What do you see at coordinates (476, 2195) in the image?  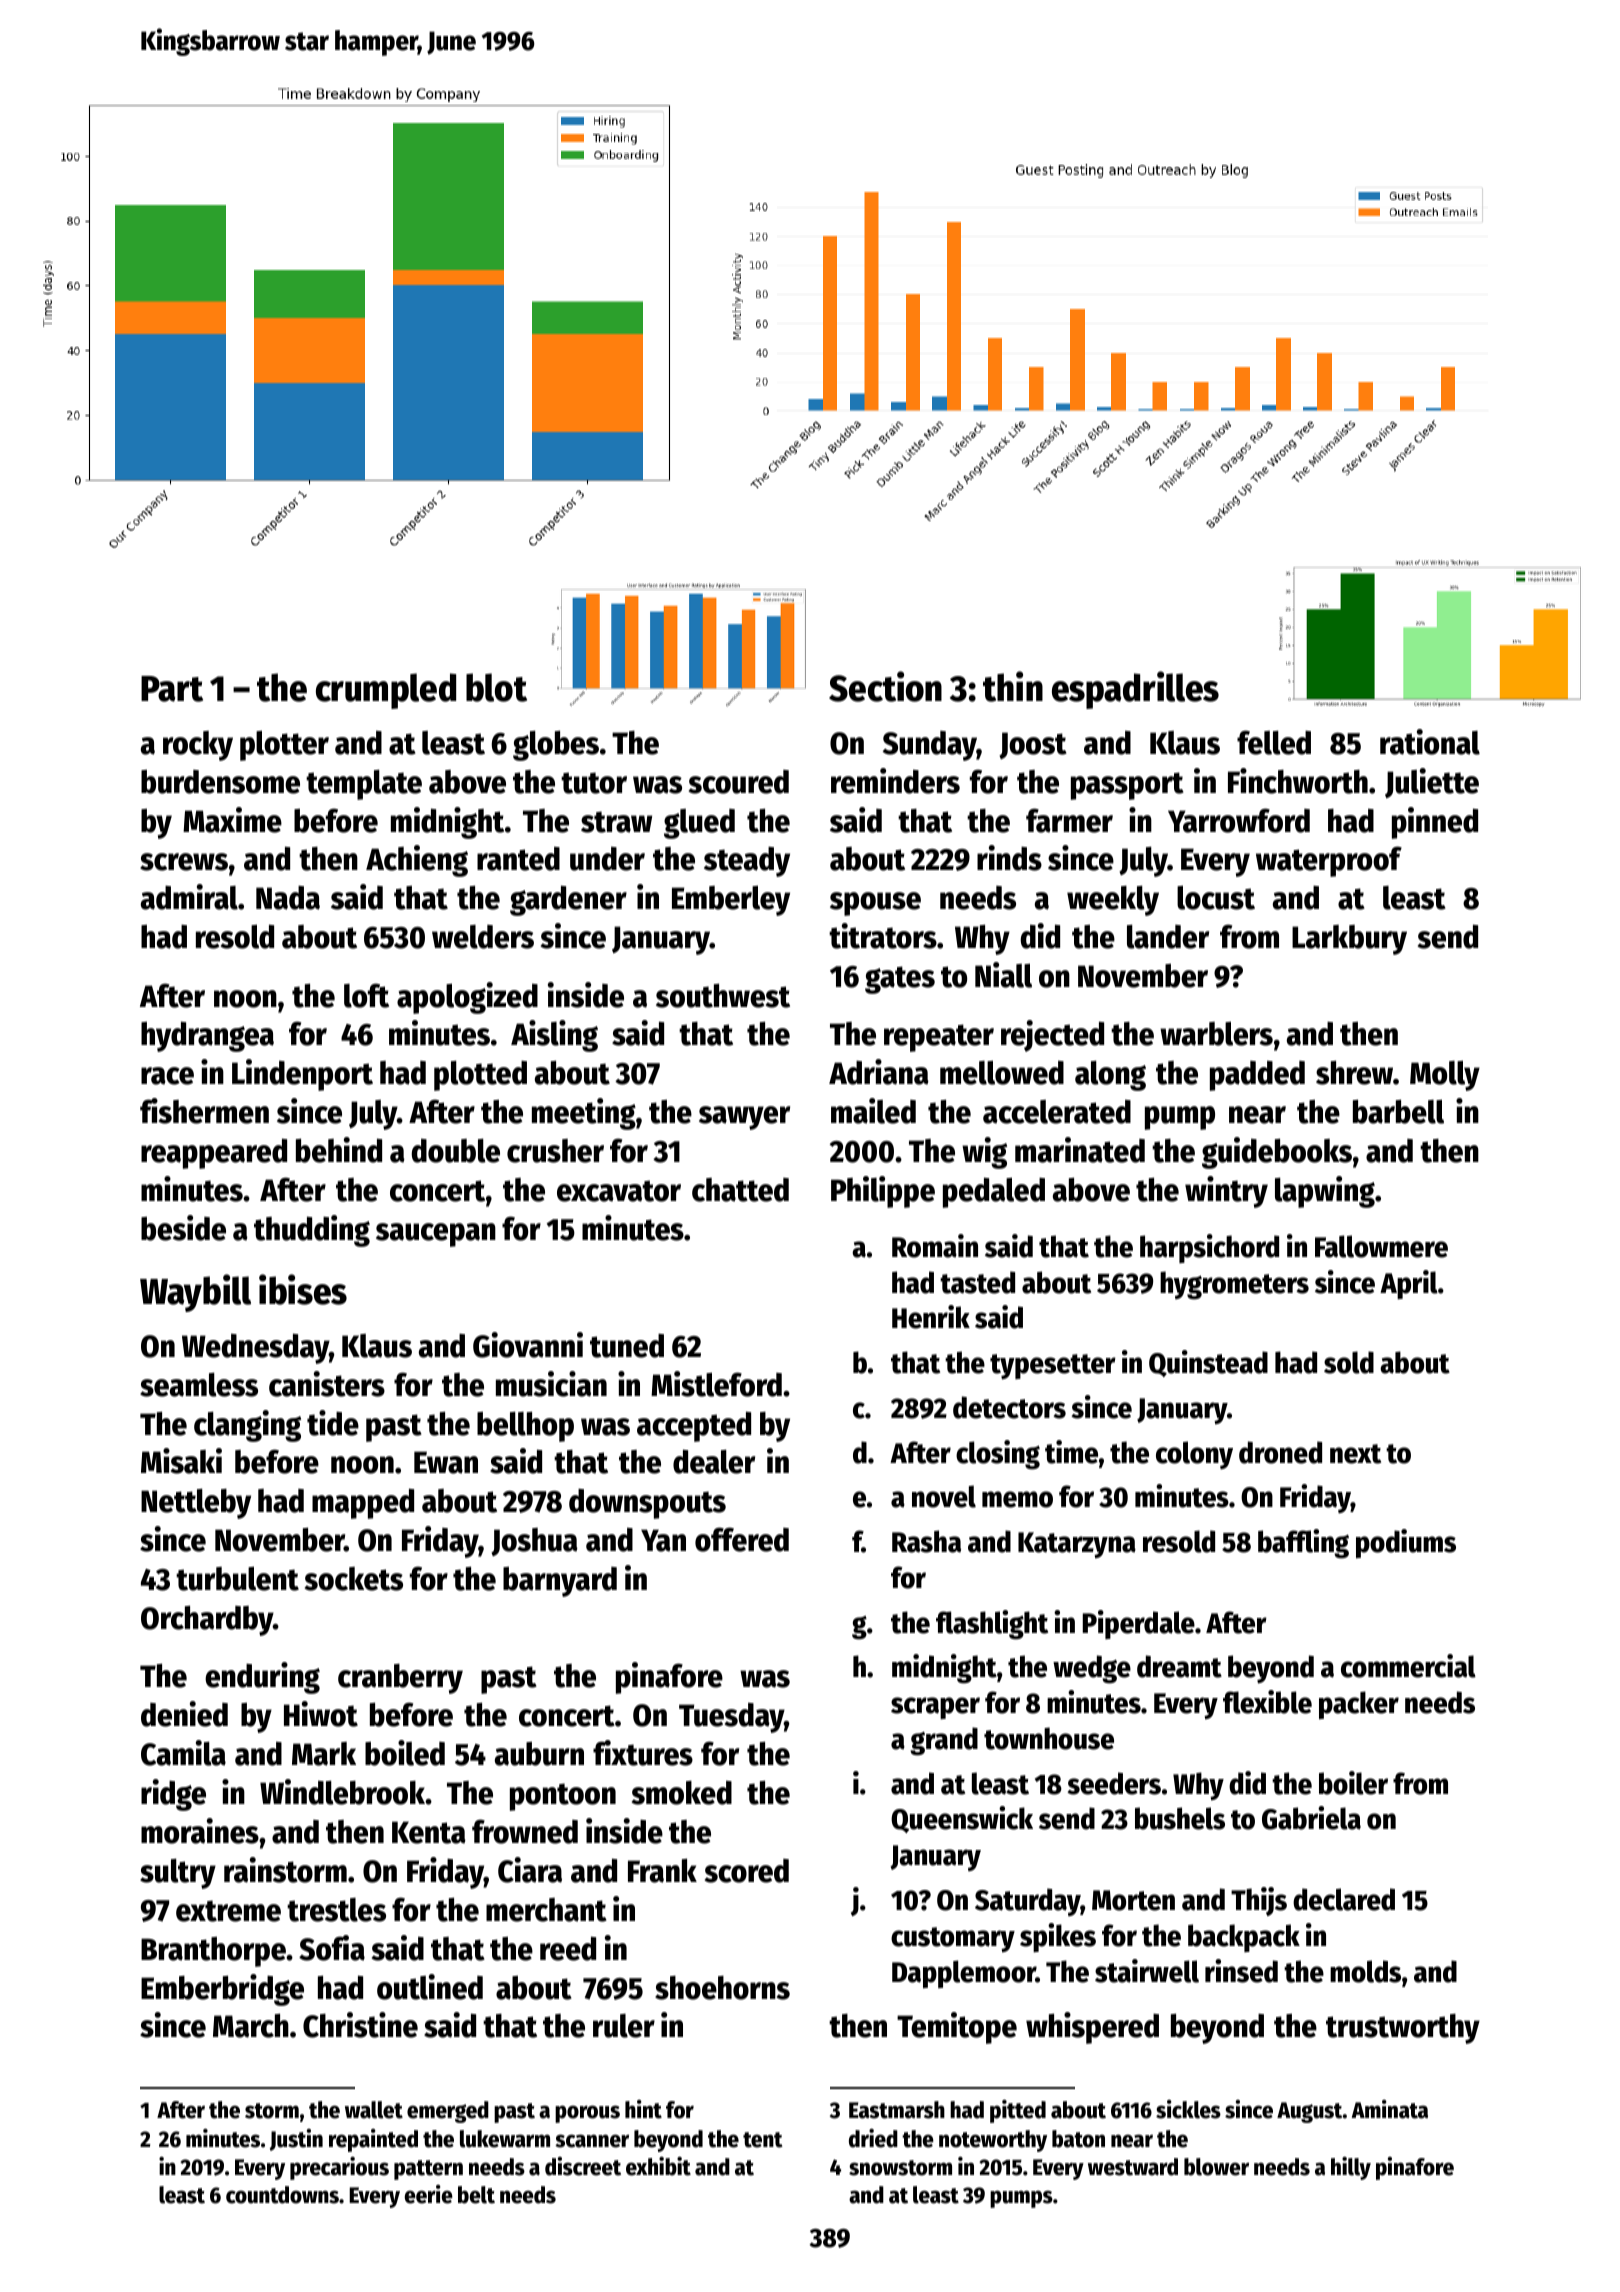 I see `belt` at bounding box center [476, 2195].
